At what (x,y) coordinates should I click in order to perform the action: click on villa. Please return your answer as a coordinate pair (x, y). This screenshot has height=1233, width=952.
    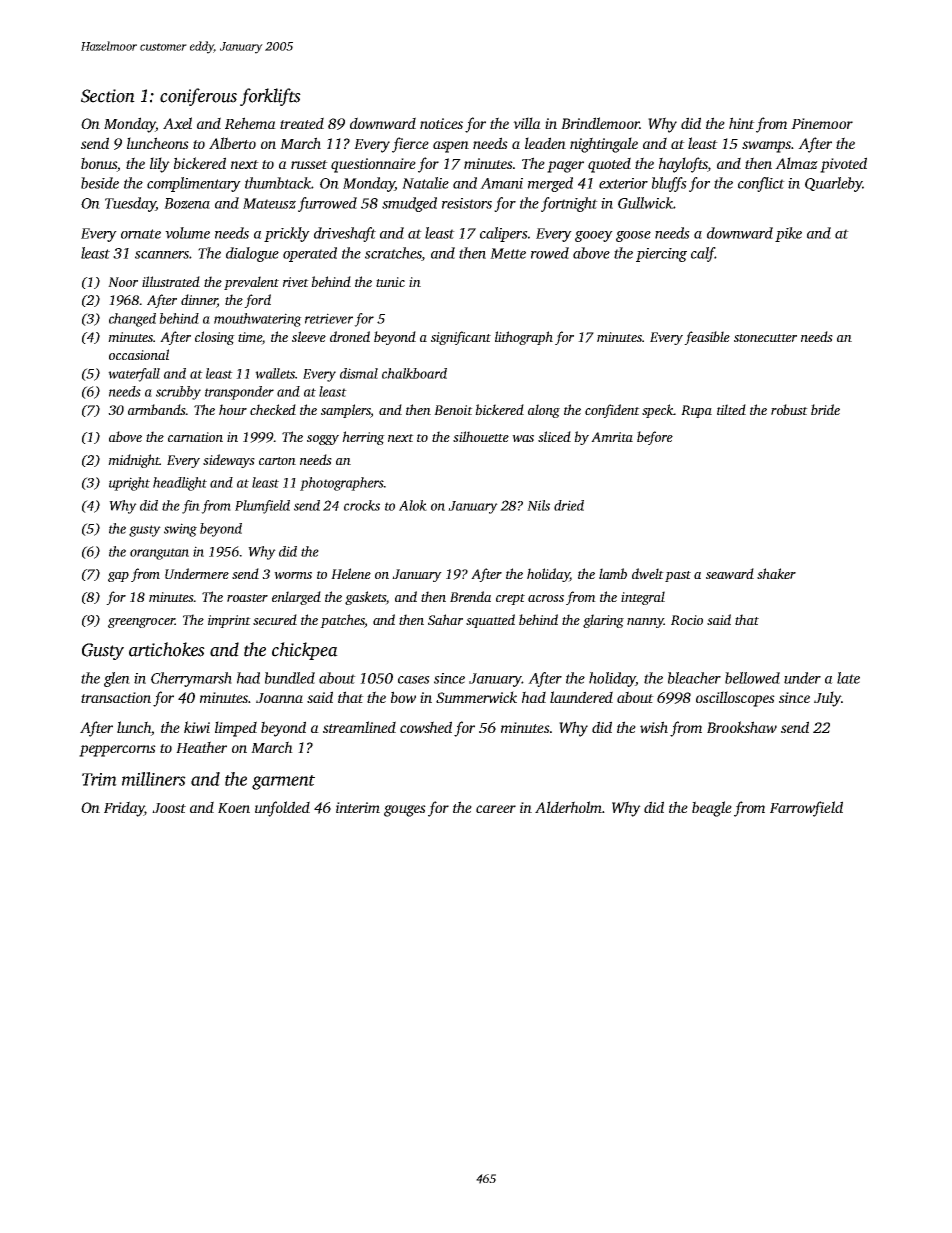
    Looking at the image, I should click on (527, 123).
